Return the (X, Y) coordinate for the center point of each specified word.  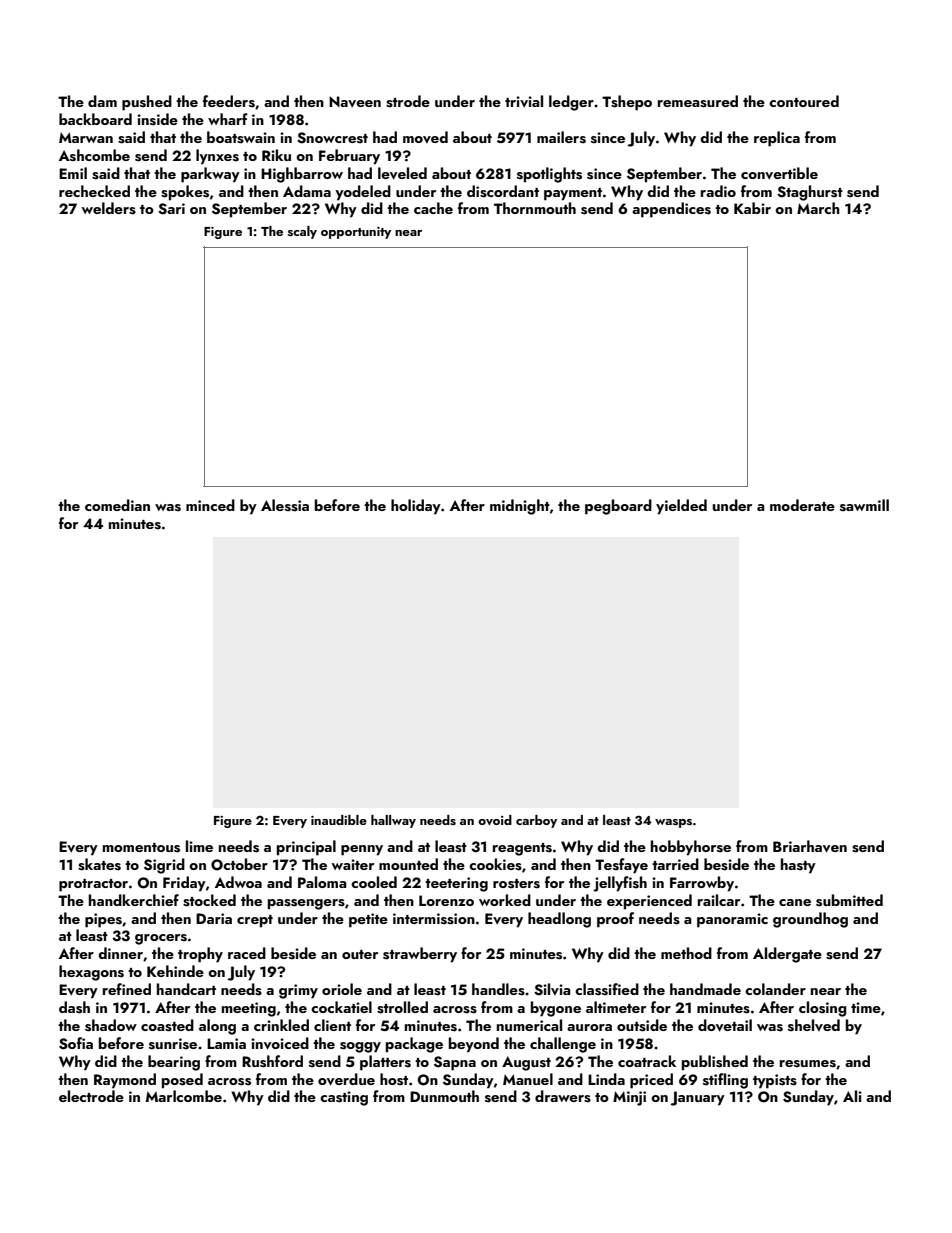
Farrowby (702, 884)
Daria (214, 918)
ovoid (495, 820)
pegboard (618, 507)
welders (108, 208)
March (818, 208)
